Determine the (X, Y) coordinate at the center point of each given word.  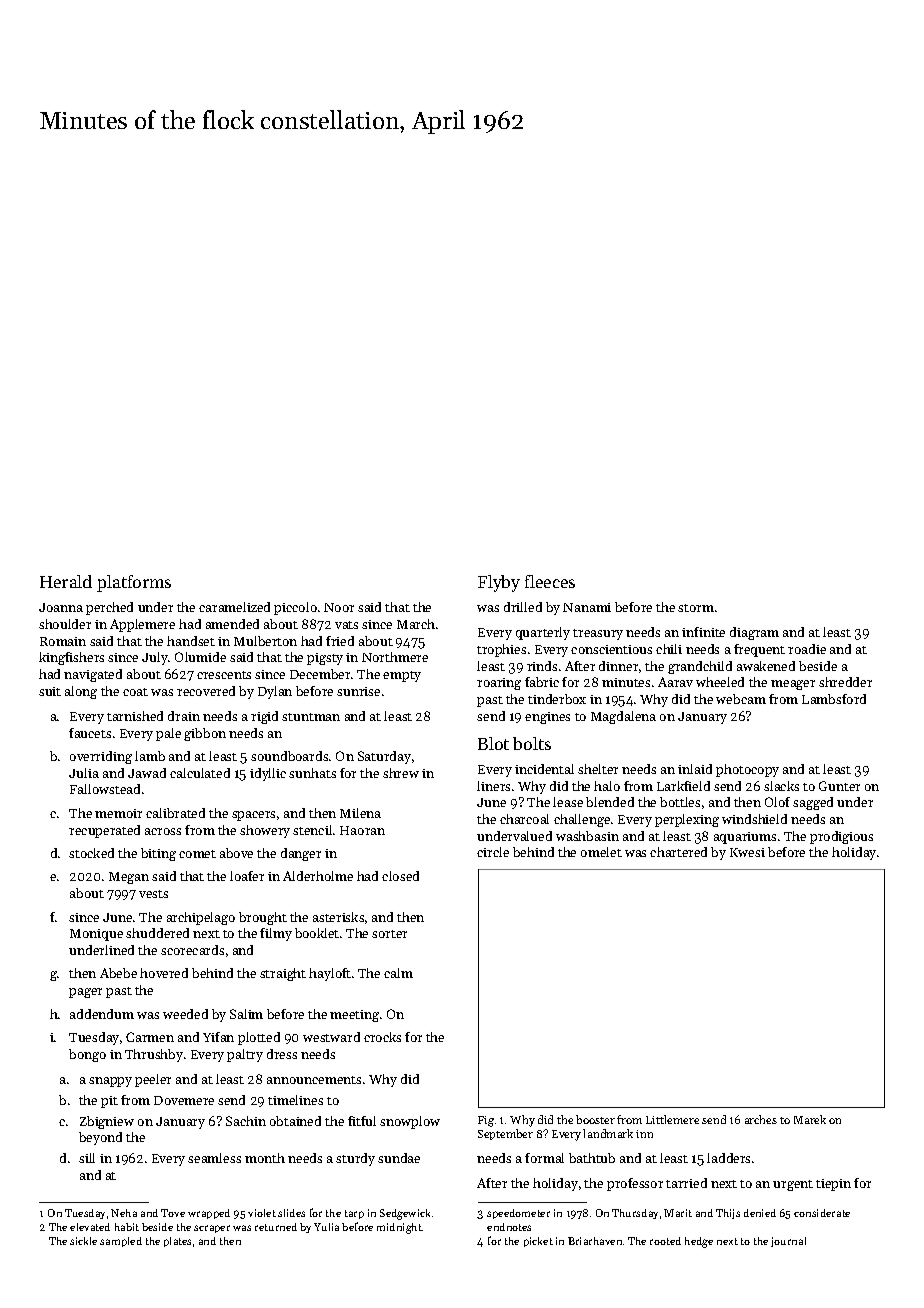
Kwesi (747, 852)
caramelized (234, 607)
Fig (486, 1121)
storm (696, 608)
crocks (382, 1037)
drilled (523, 607)
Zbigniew (107, 1122)
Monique (96, 935)
